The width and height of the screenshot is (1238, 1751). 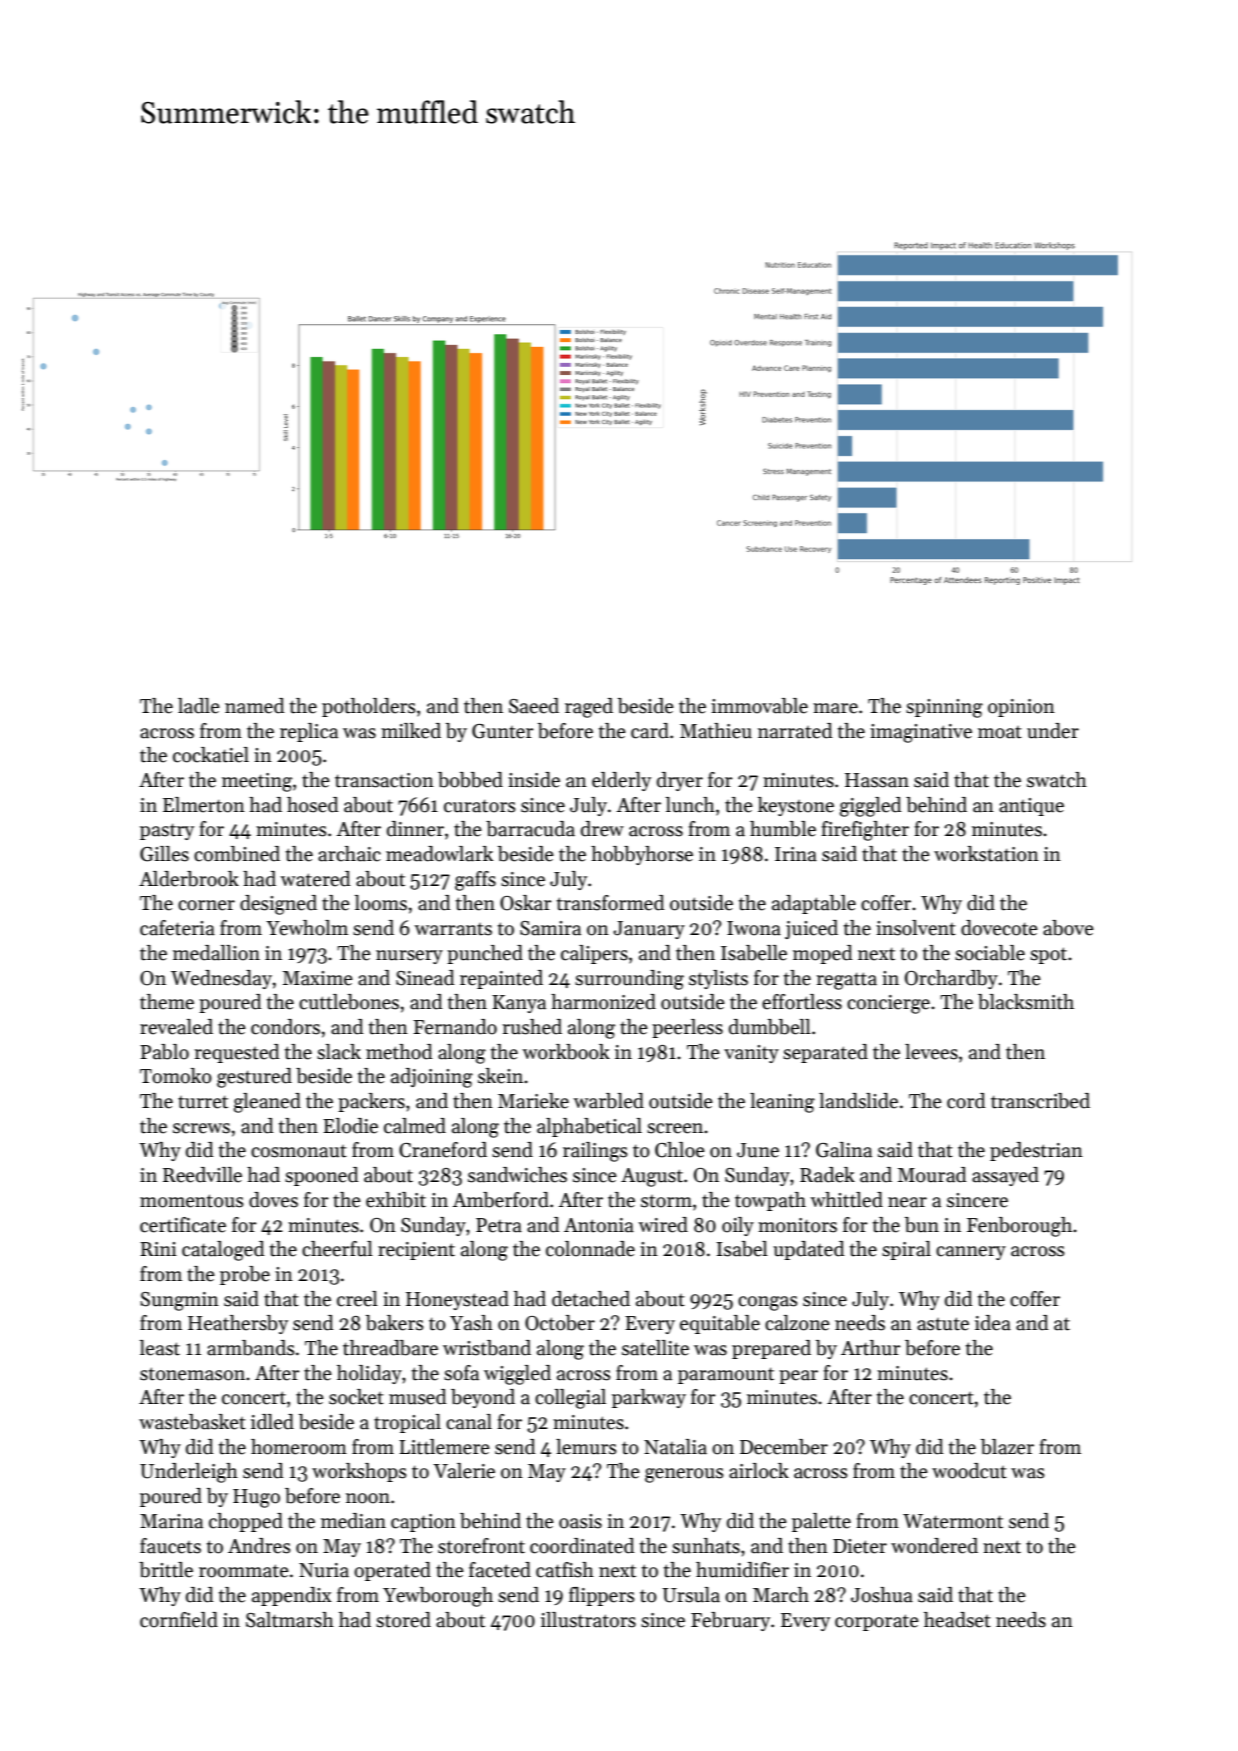 What do you see at coordinates (390, 1348) in the screenshot?
I see `threadbare` at bounding box center [390, 1348].
